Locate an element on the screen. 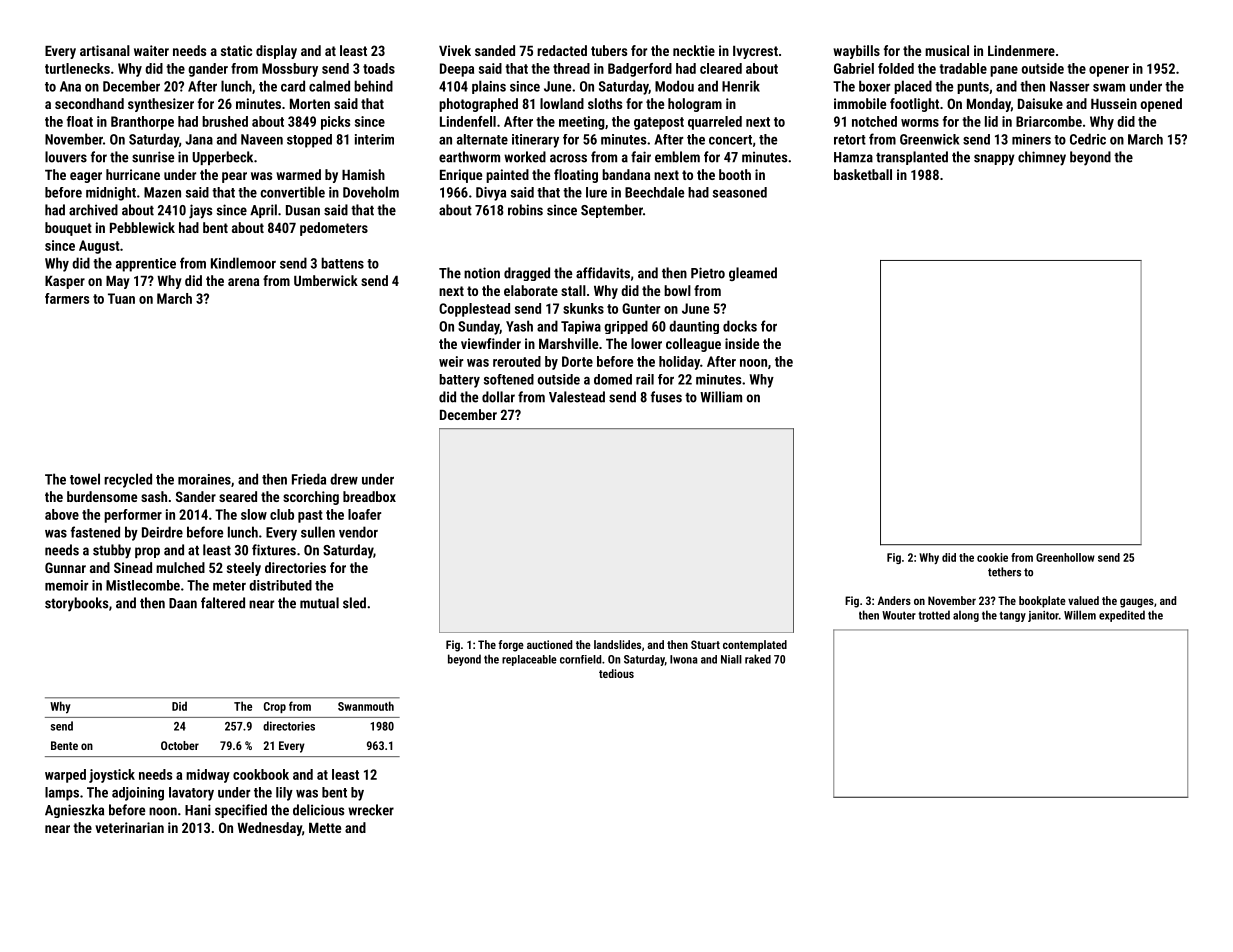  wrecker is located at coordinates (371, 810).
